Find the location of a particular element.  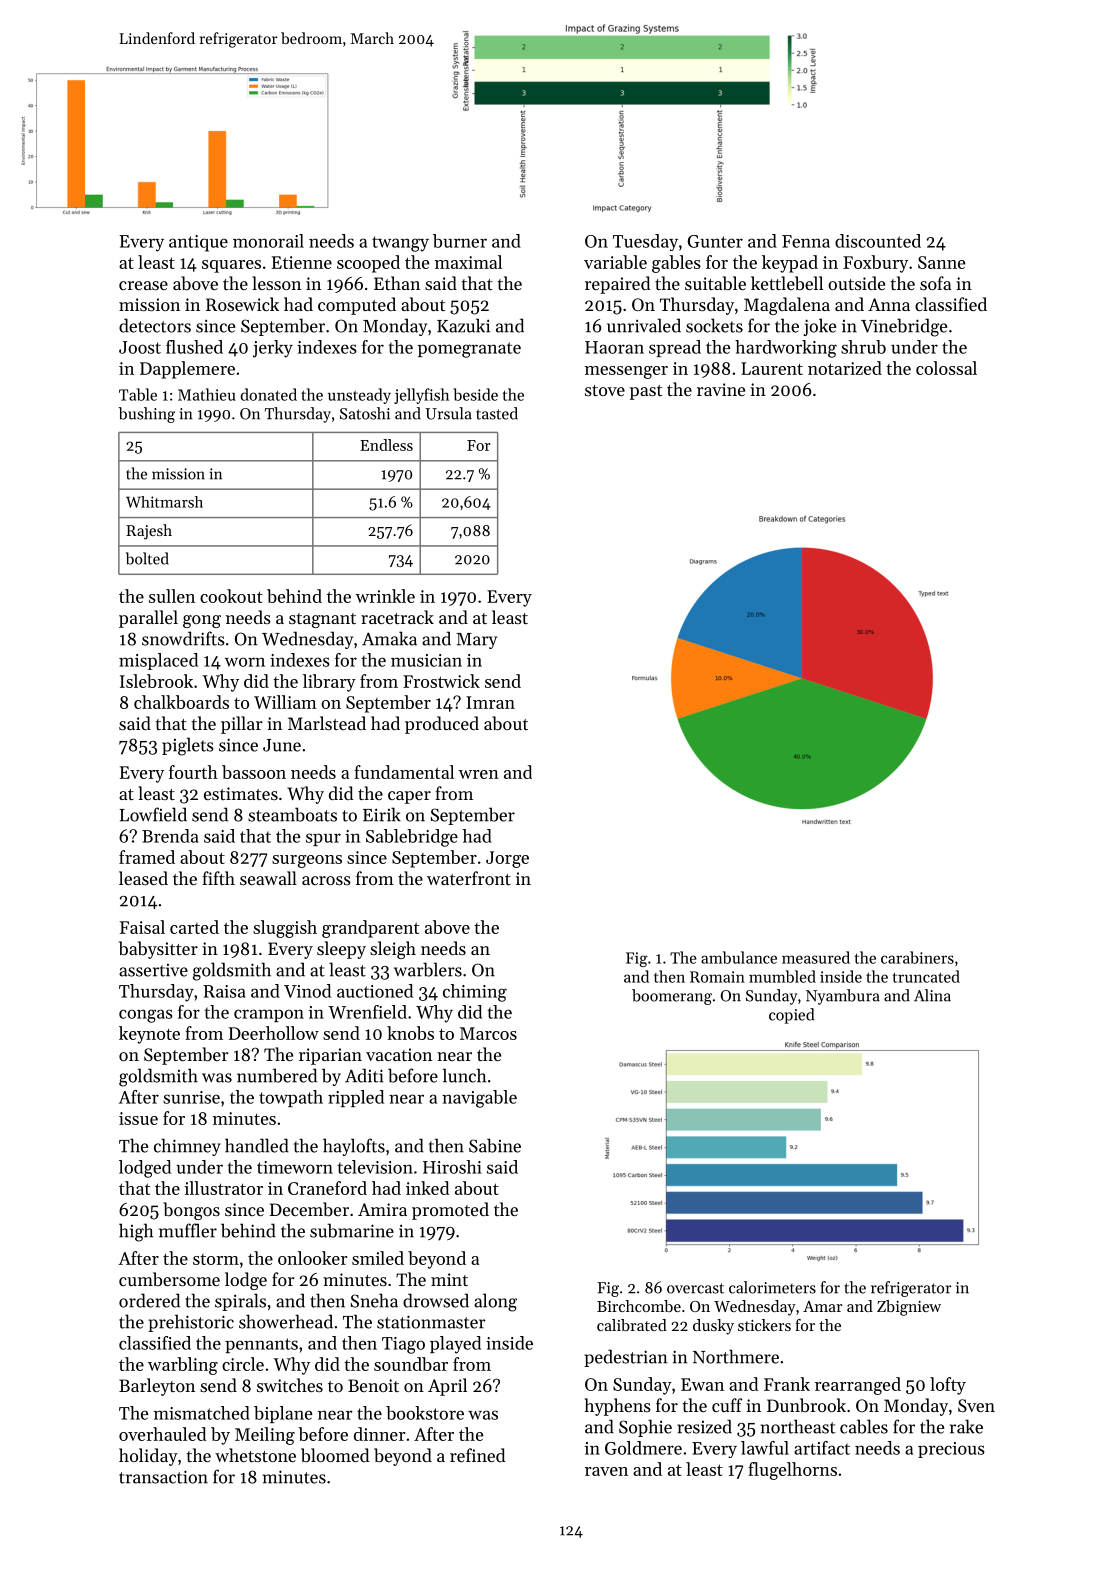

numbered is located at coordinates (277, 1075).
